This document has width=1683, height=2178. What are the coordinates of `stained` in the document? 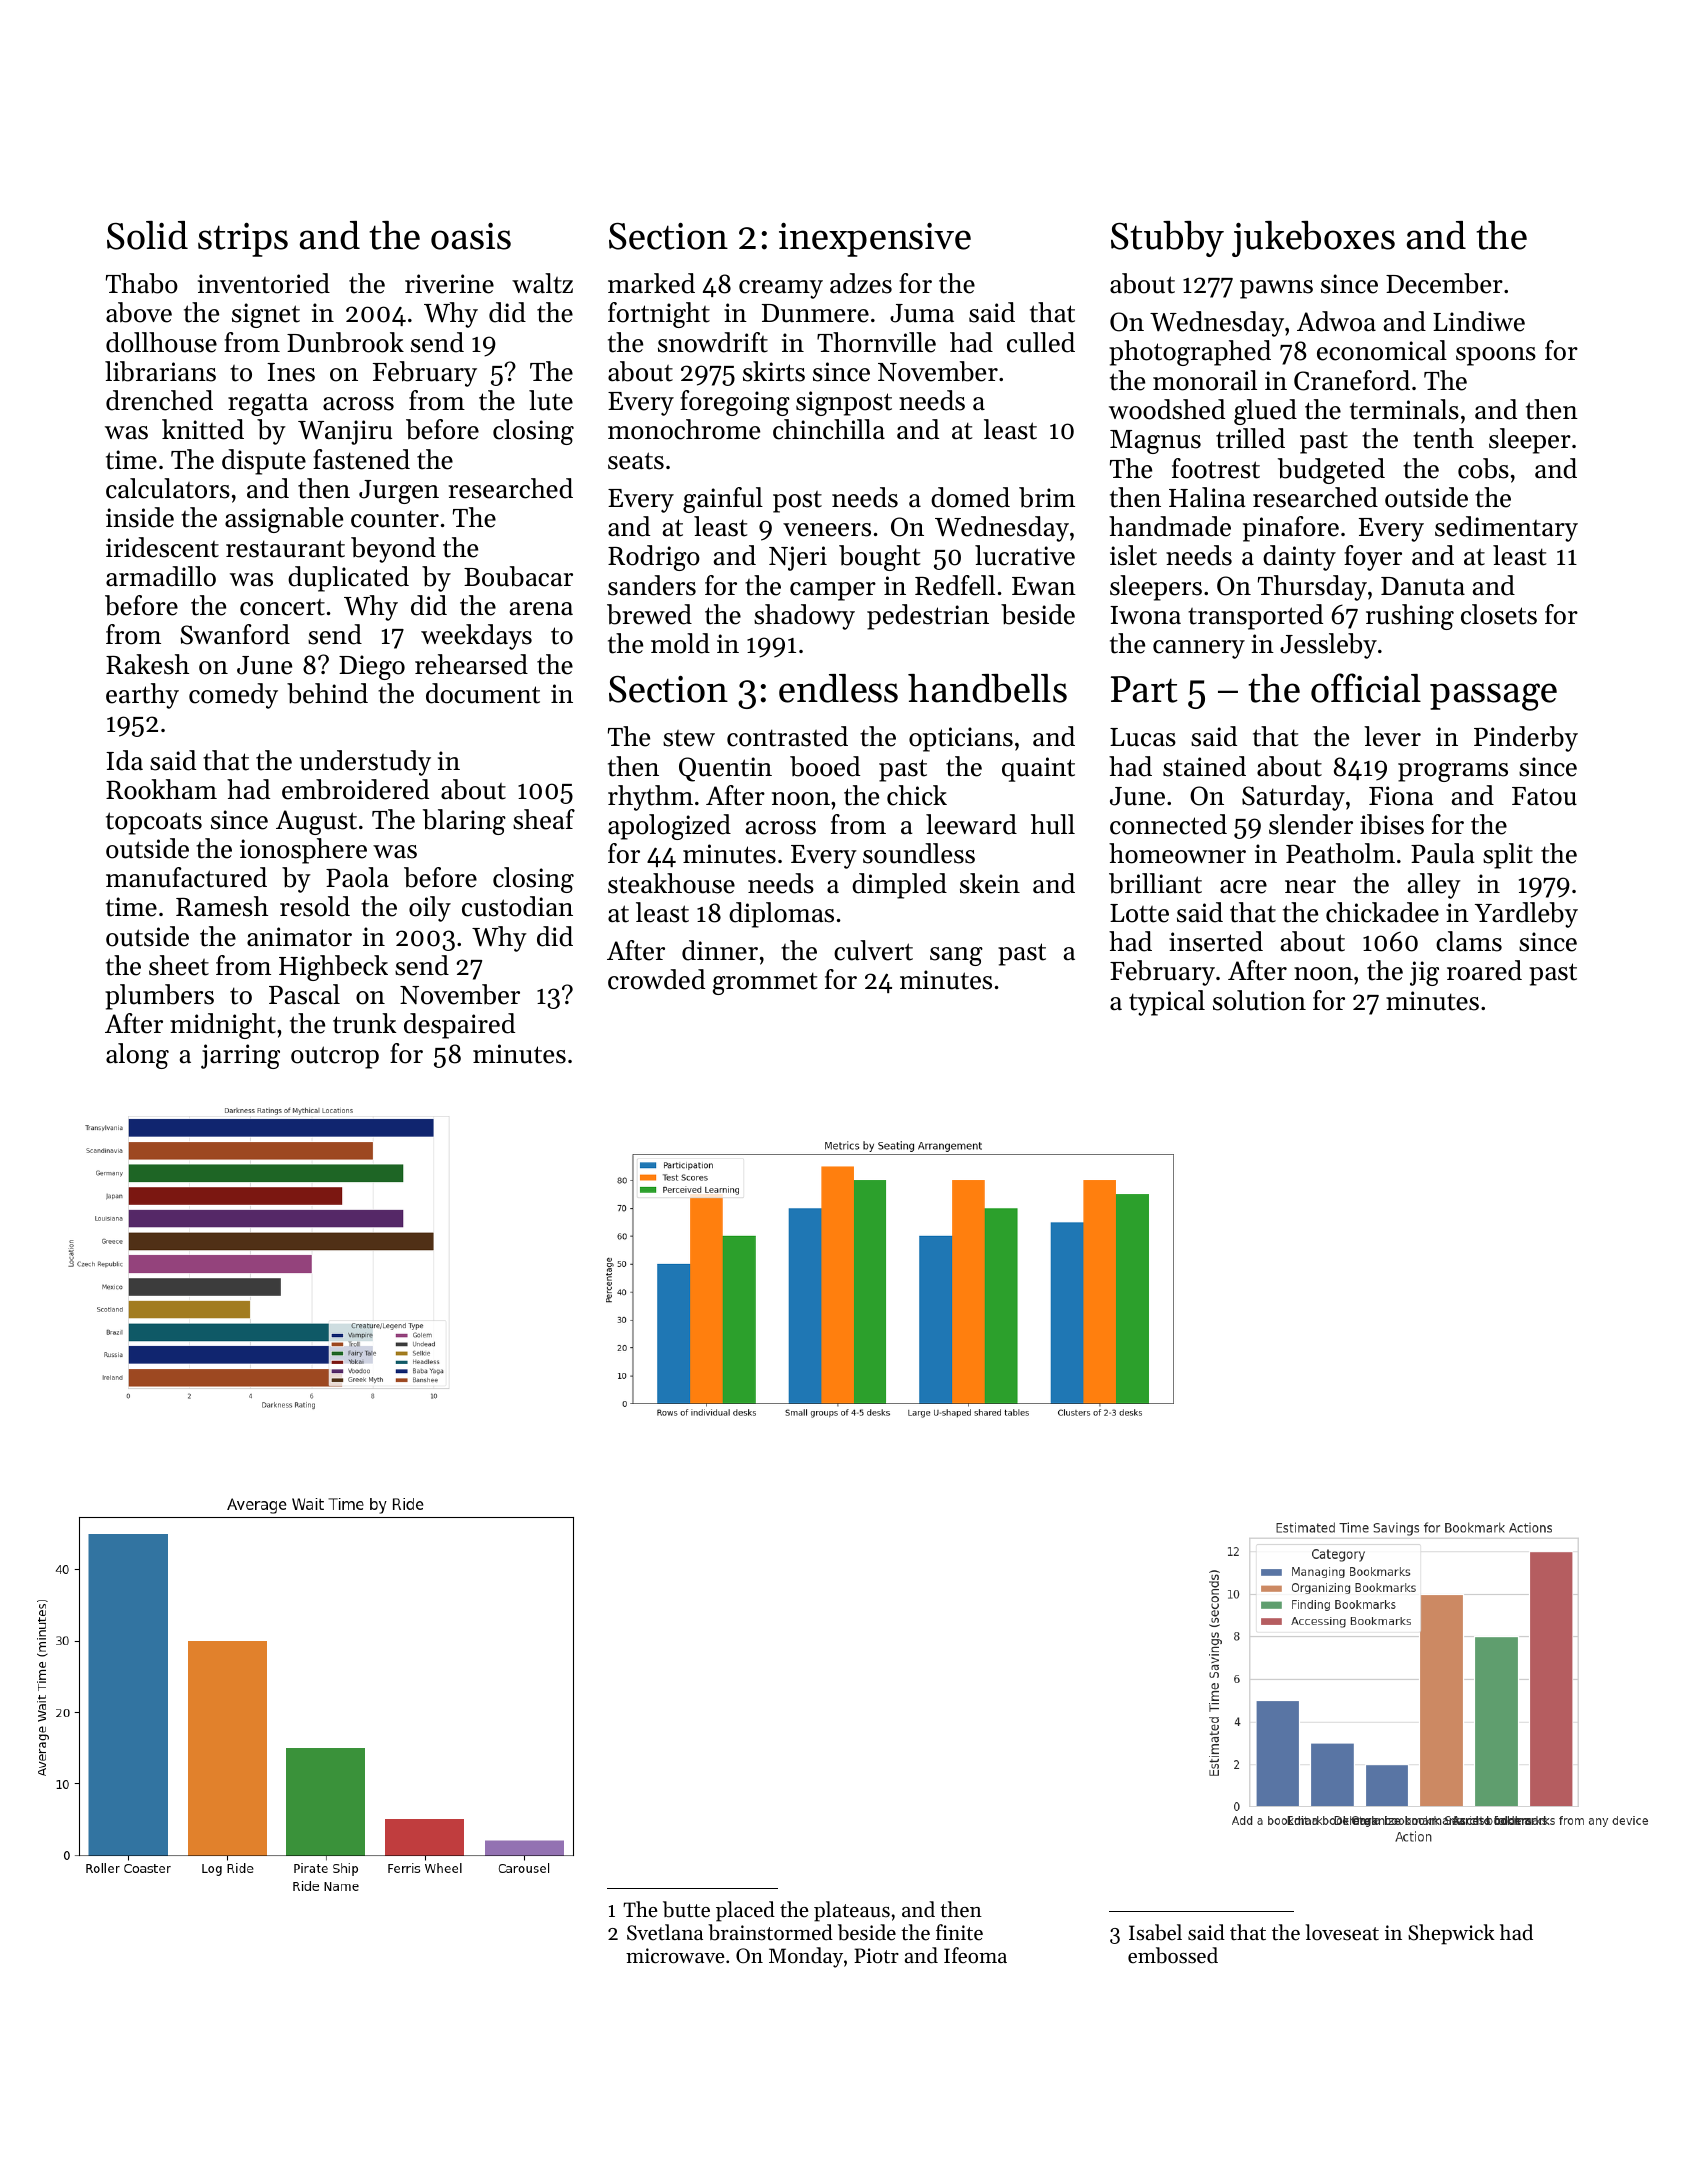 It's located at (1204, 766).
